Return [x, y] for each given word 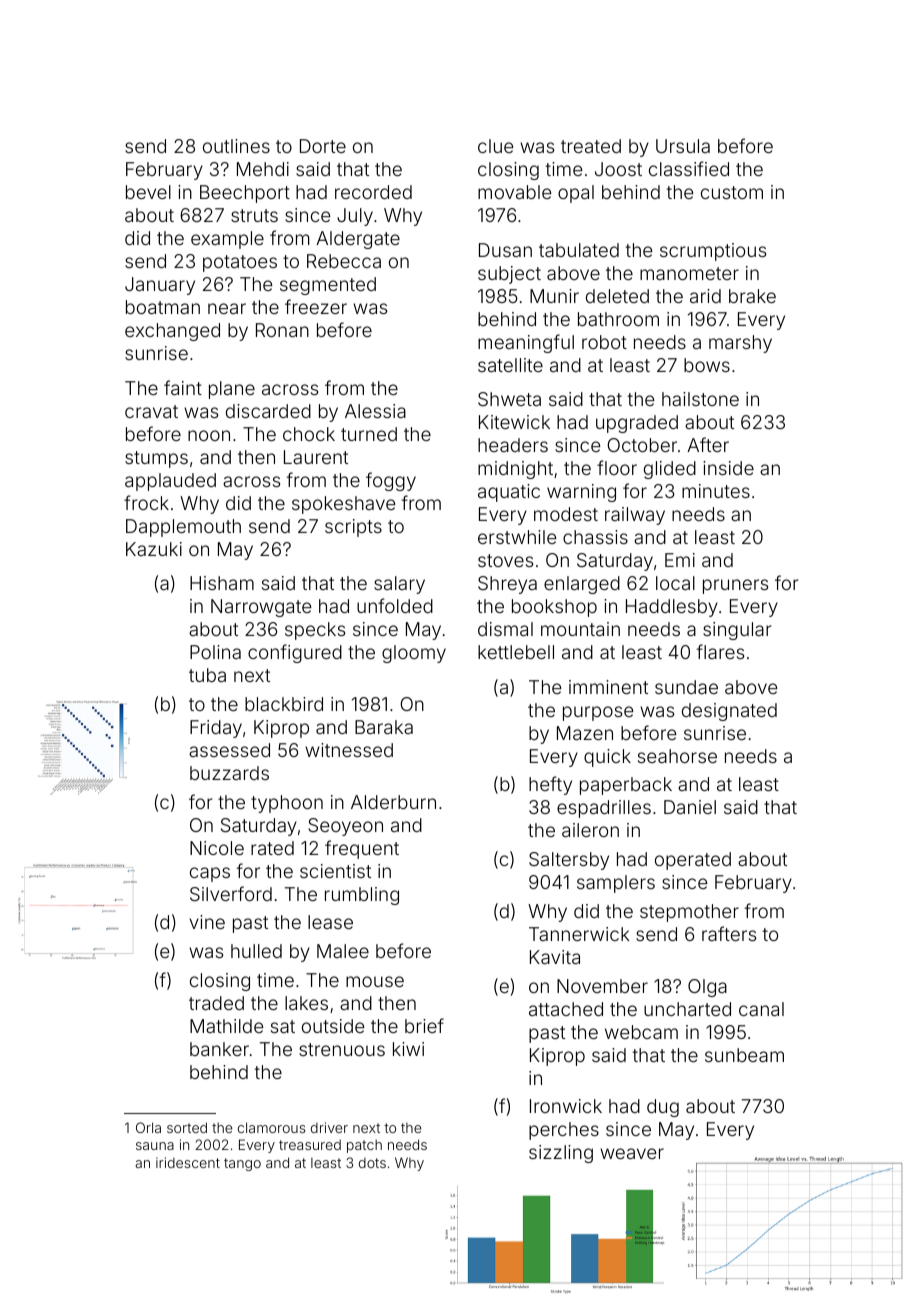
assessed [229, 750]
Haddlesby [672, 608]
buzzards [229, 773]
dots [372, 1163]
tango [242, 1164]
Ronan [282, 330]
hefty [550, 785]
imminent [608, 687]
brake [752, 296]
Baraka [384, 727]
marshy [740, 344]
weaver [632, 1153]
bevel [148, 192]
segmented [328, 286]
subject [509, 275]
